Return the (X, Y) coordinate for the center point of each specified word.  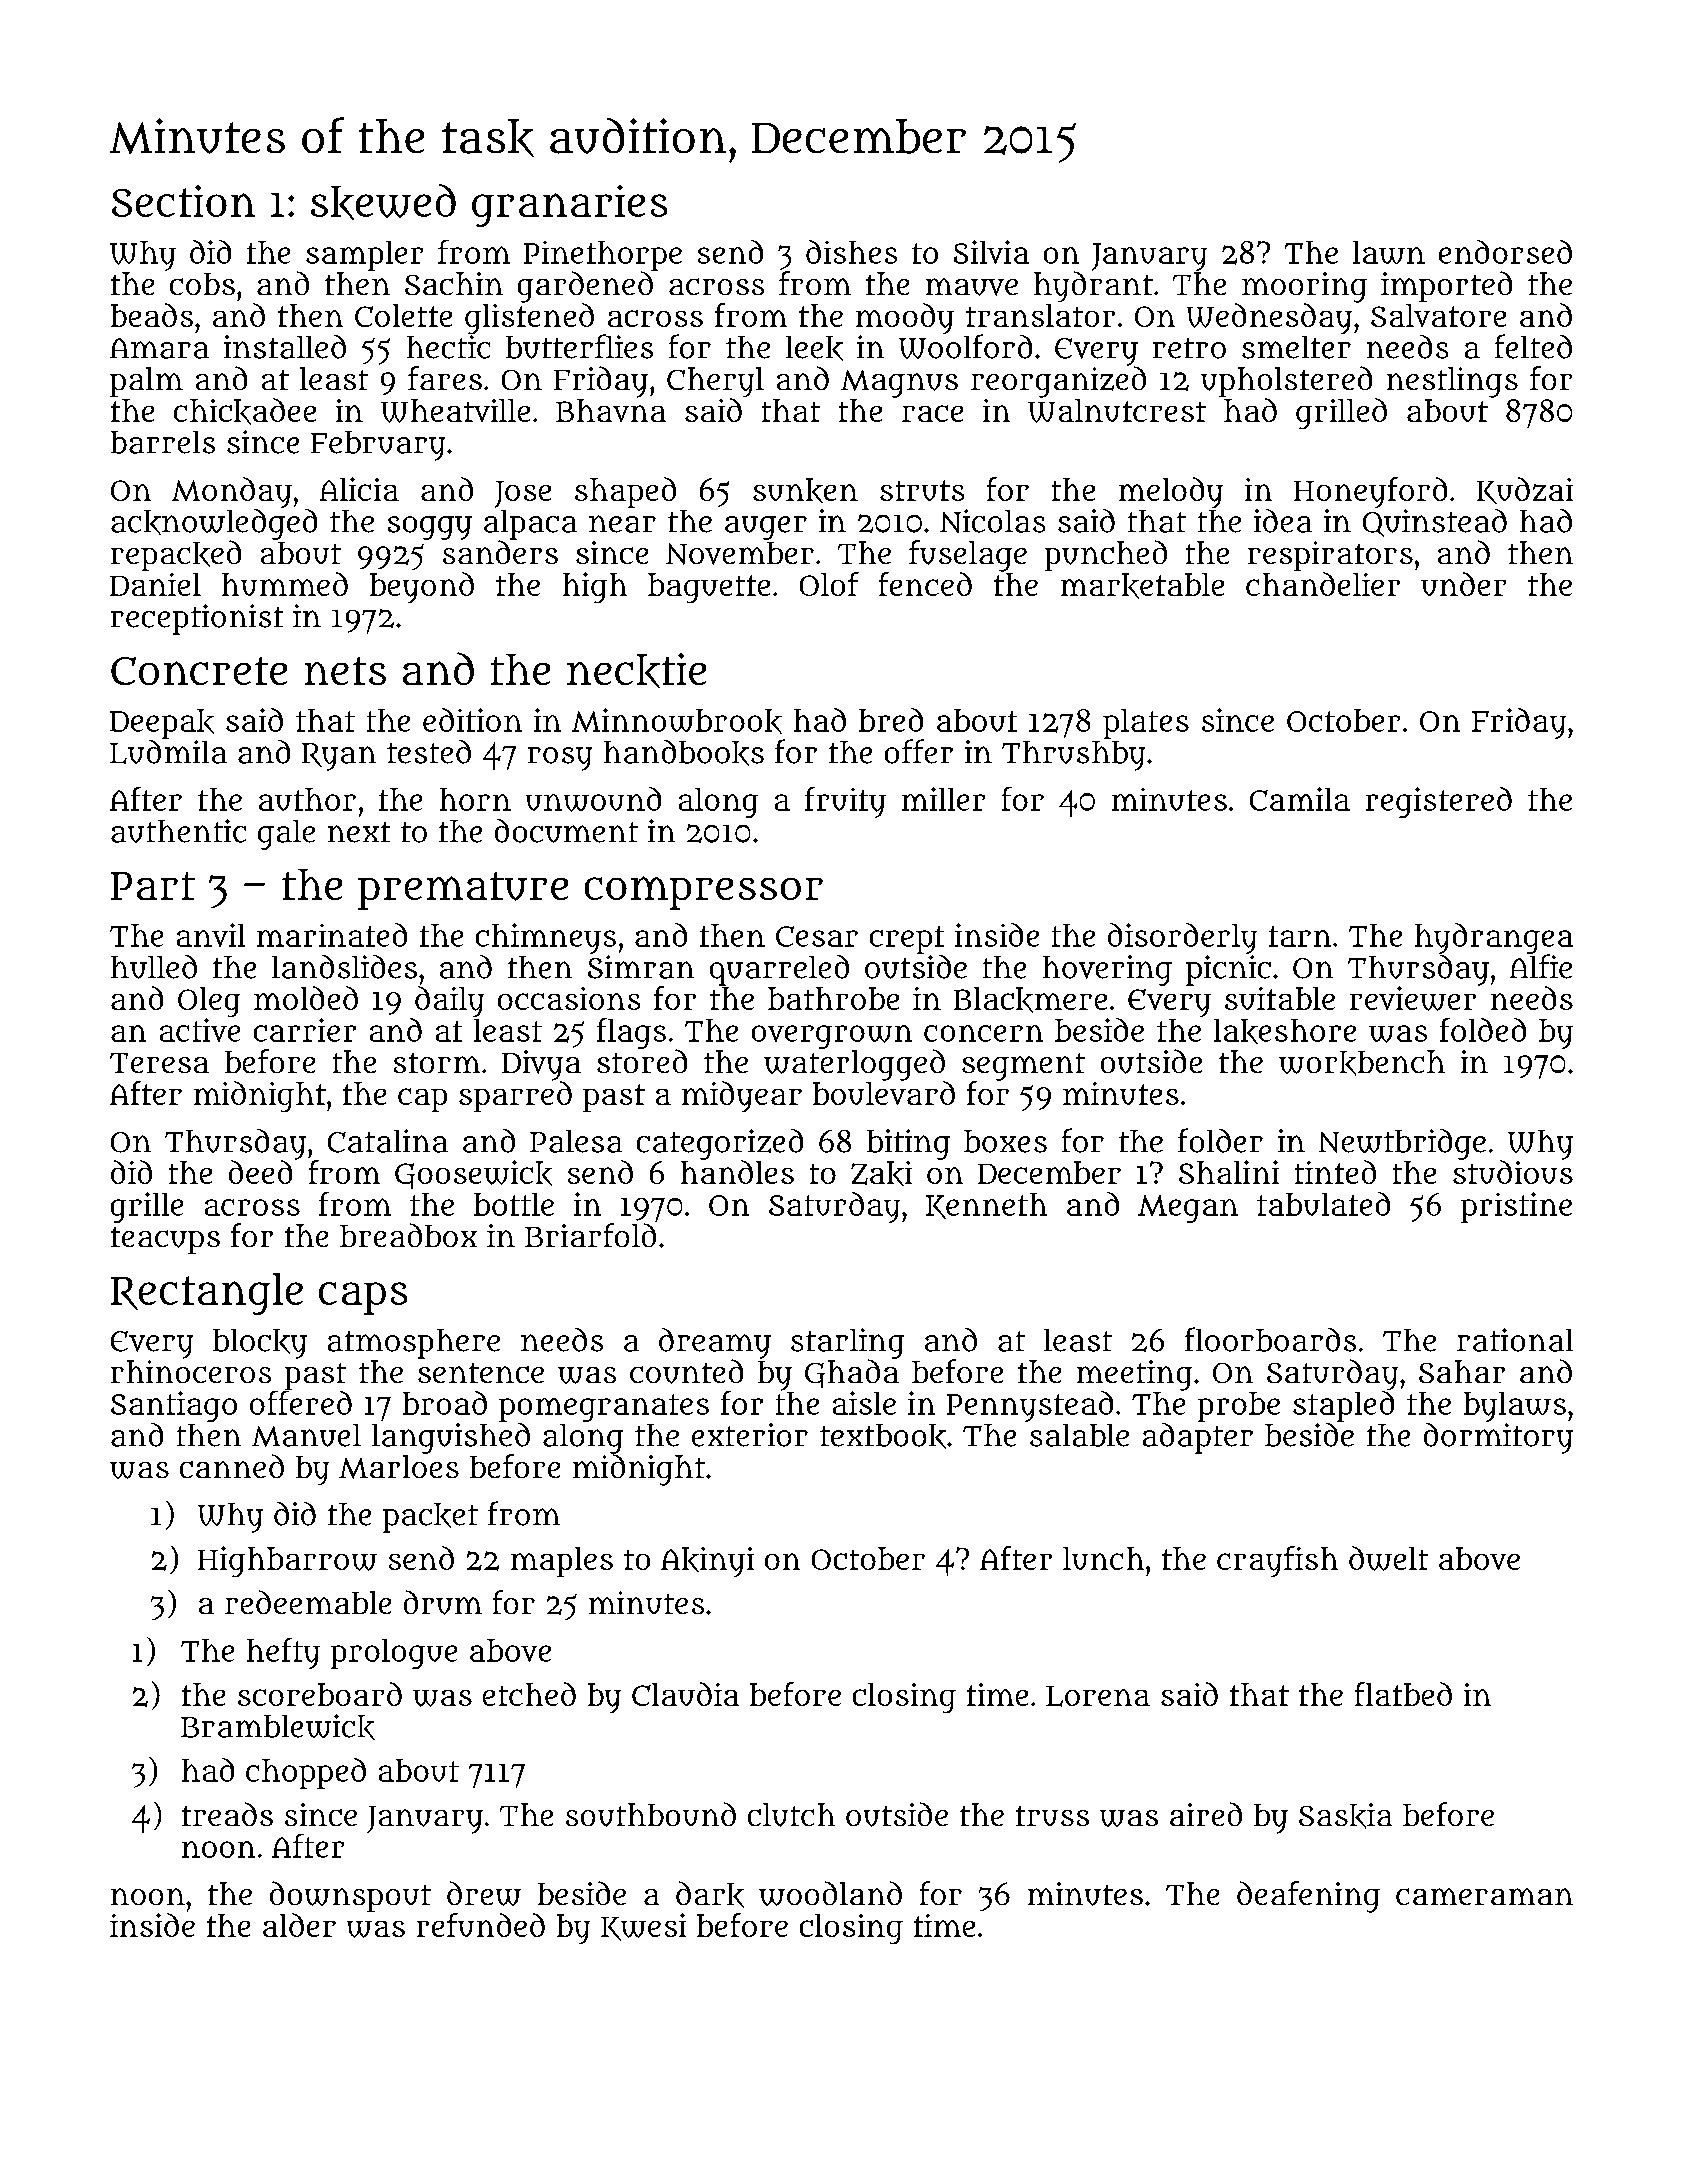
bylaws (1515, 1407)
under (1463, 584)
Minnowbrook (677, 721)
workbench (1362, 1063)
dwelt (1388, 1558)
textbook (883, 1436)
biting (908, 1144)
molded (306, 998)
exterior (750, 1435)
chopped (306, 1773)
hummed (285, 584)
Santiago (174, 1406)
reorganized (1058, 382)
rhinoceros (191, 1371)
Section (183, 201)
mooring (1304, 287)
